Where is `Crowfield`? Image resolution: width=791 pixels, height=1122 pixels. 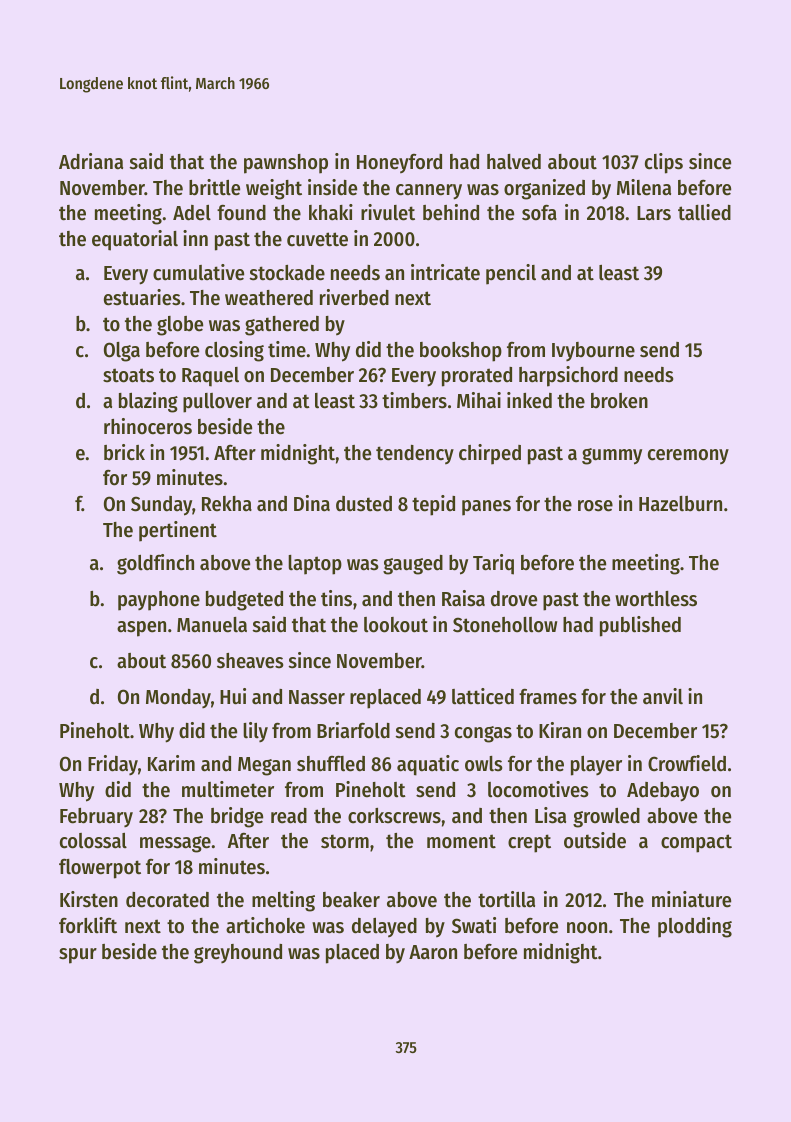
Crowfield is located at coordinates (687, 763).
